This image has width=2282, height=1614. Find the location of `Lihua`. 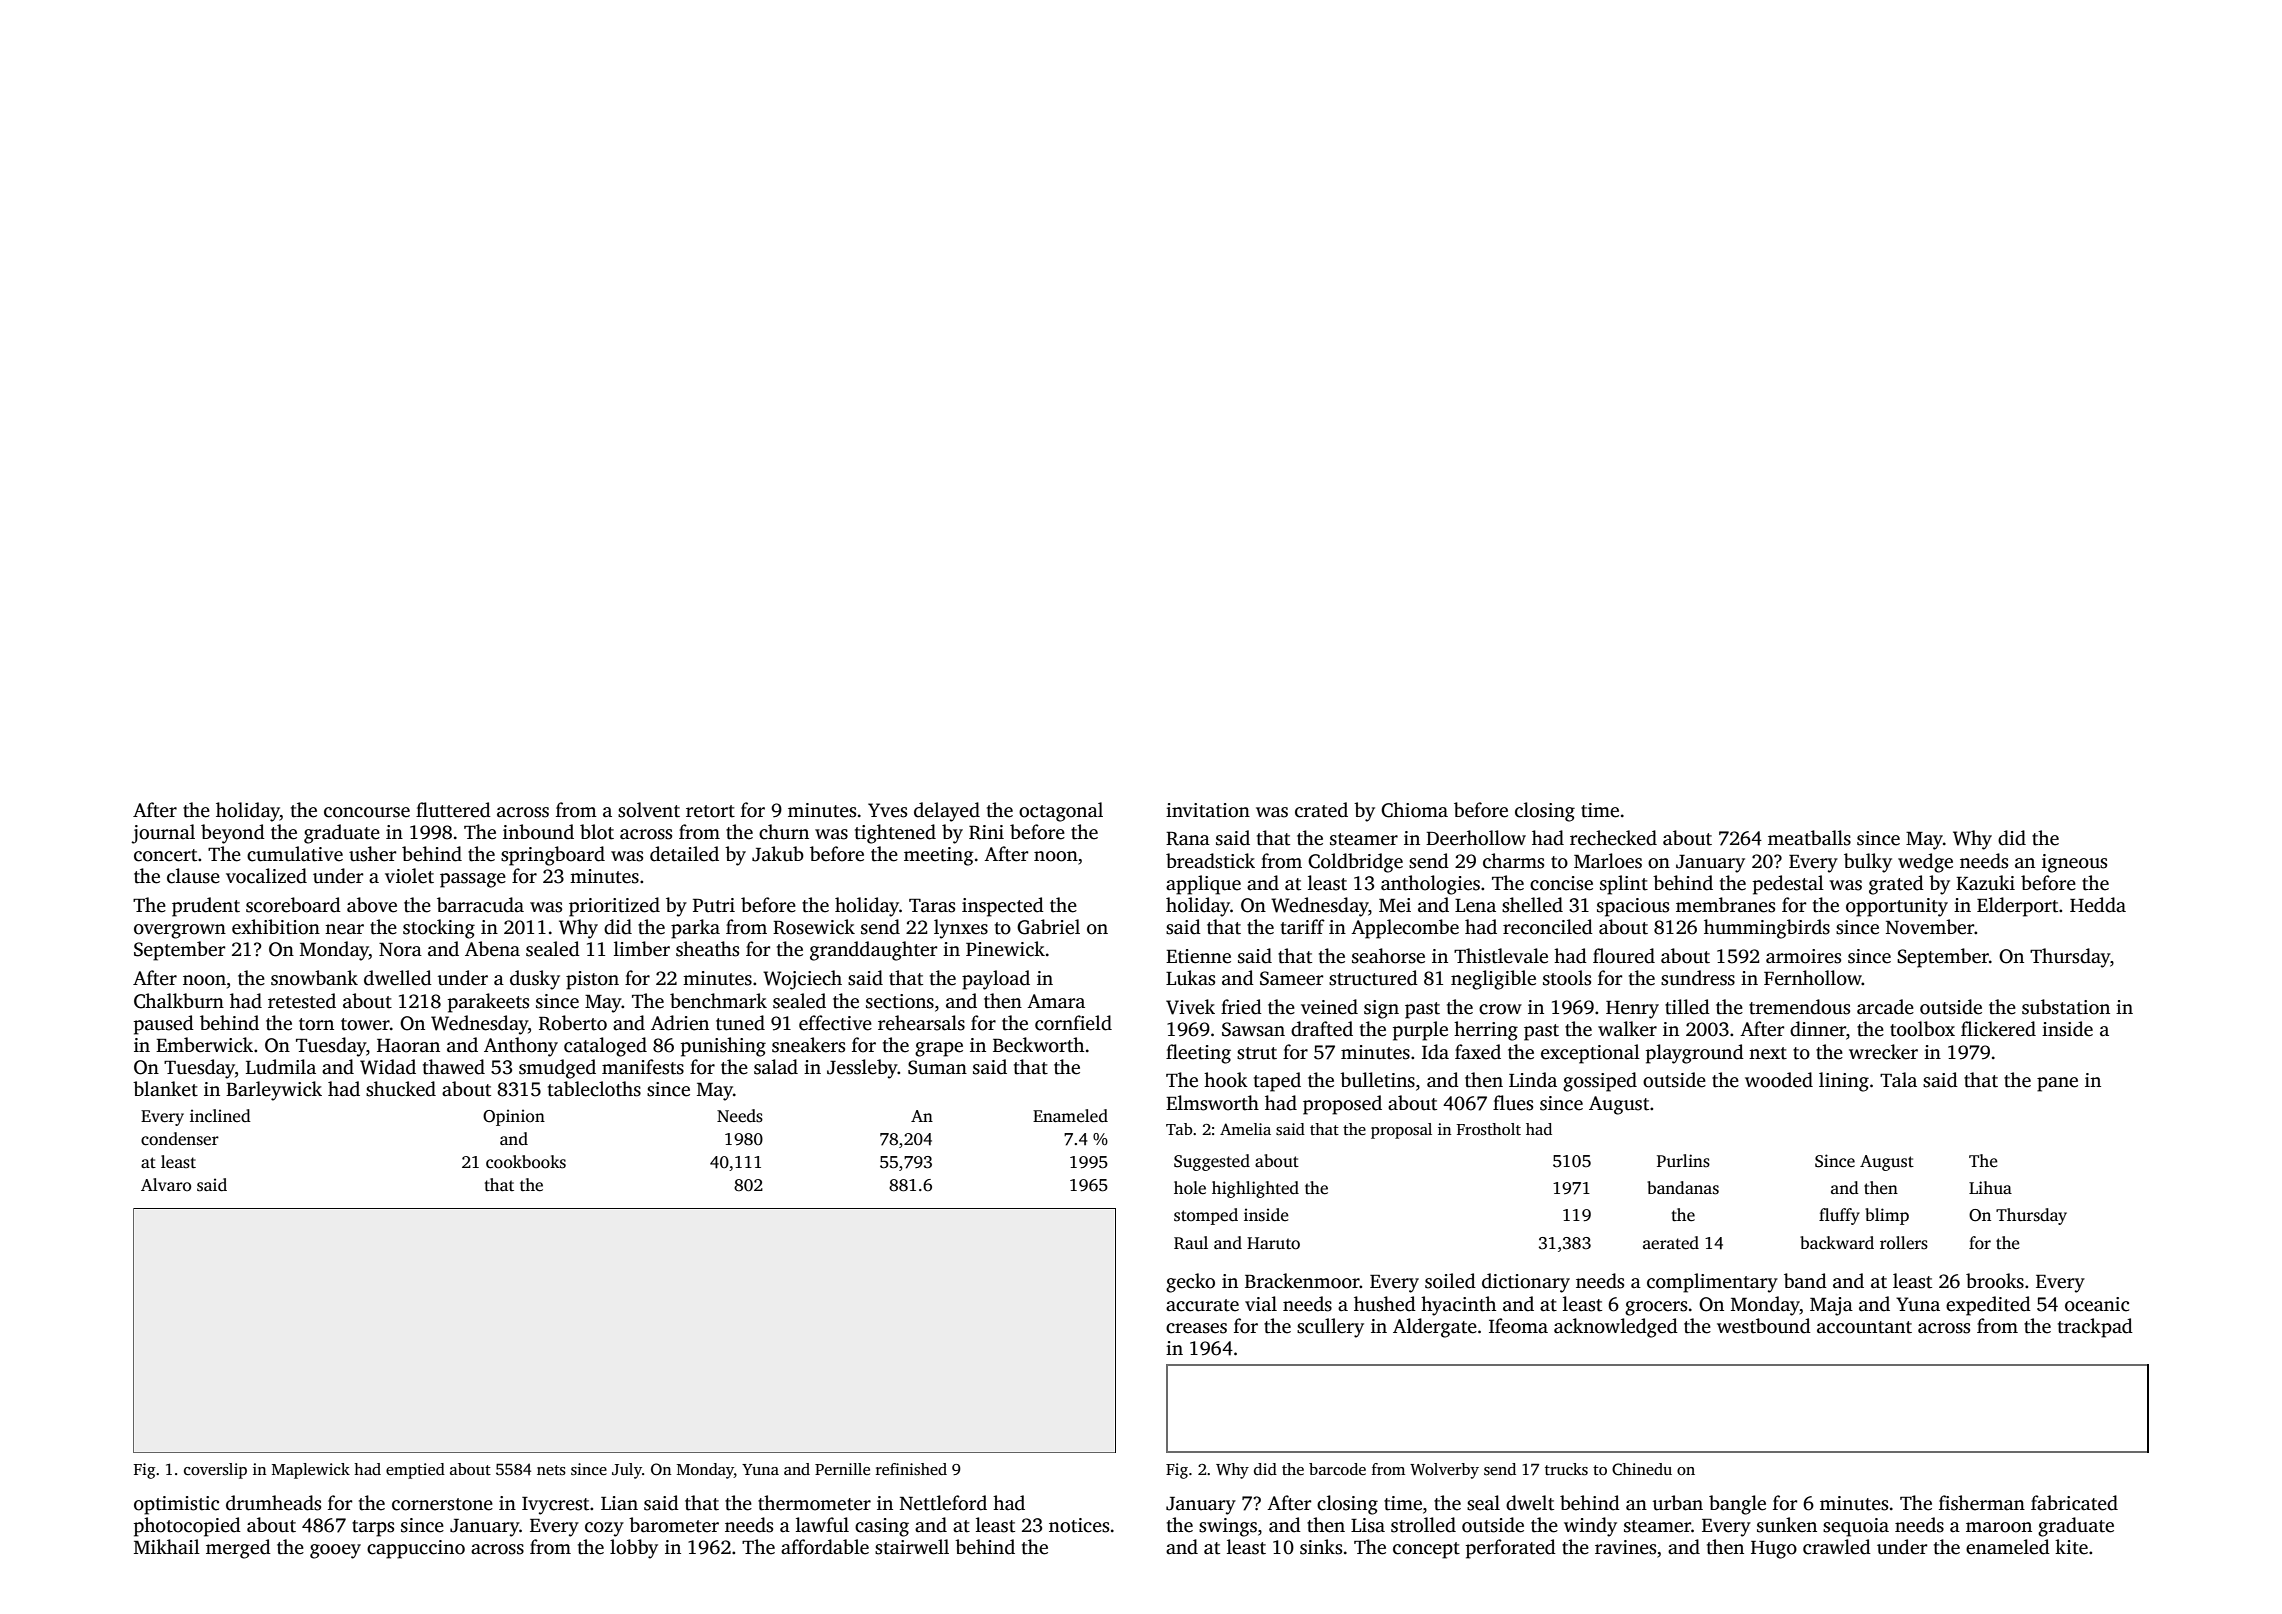

Lihua is located at coordinates (1990, 1187).
